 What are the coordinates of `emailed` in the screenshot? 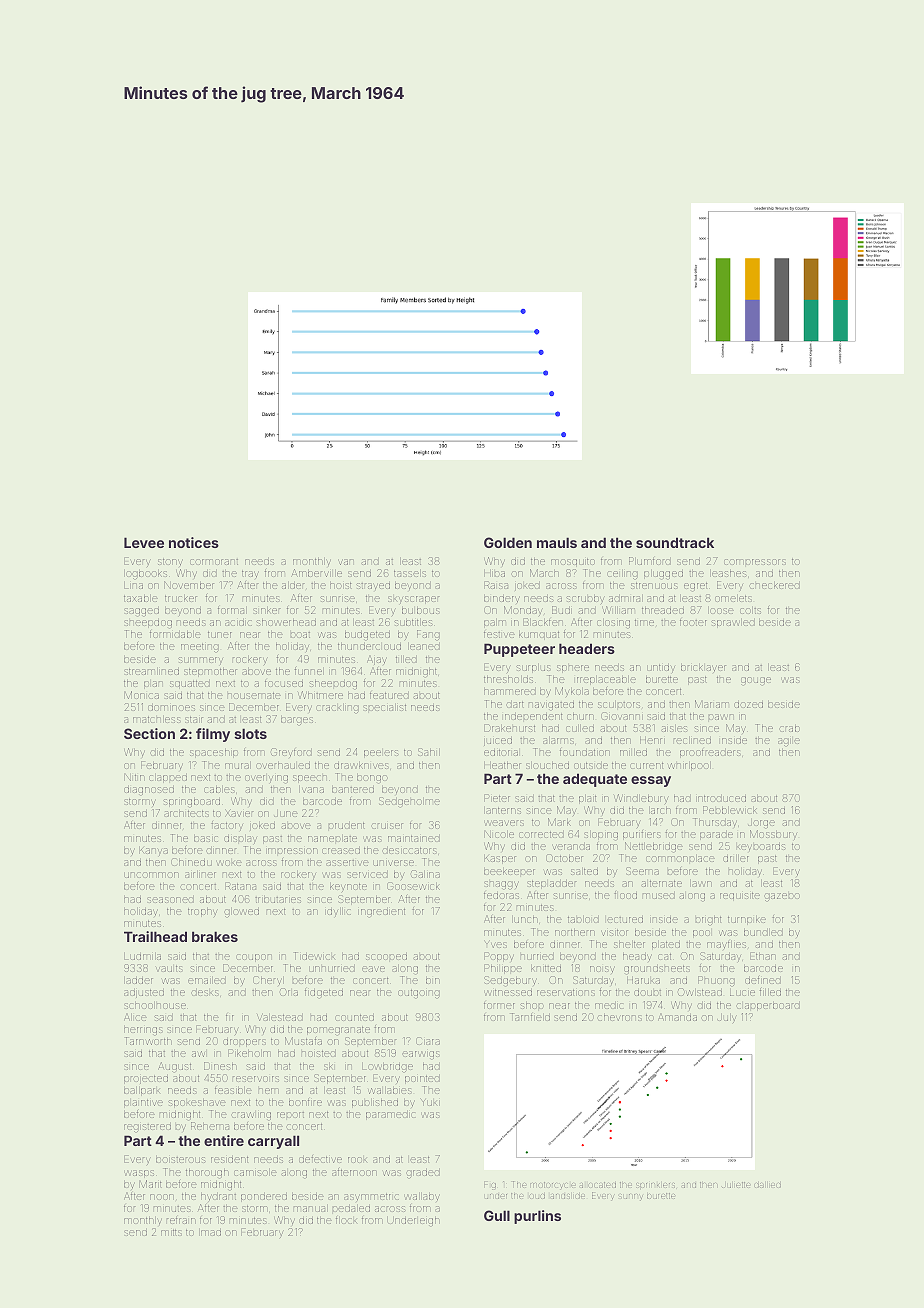 It's located at (207, 980).
